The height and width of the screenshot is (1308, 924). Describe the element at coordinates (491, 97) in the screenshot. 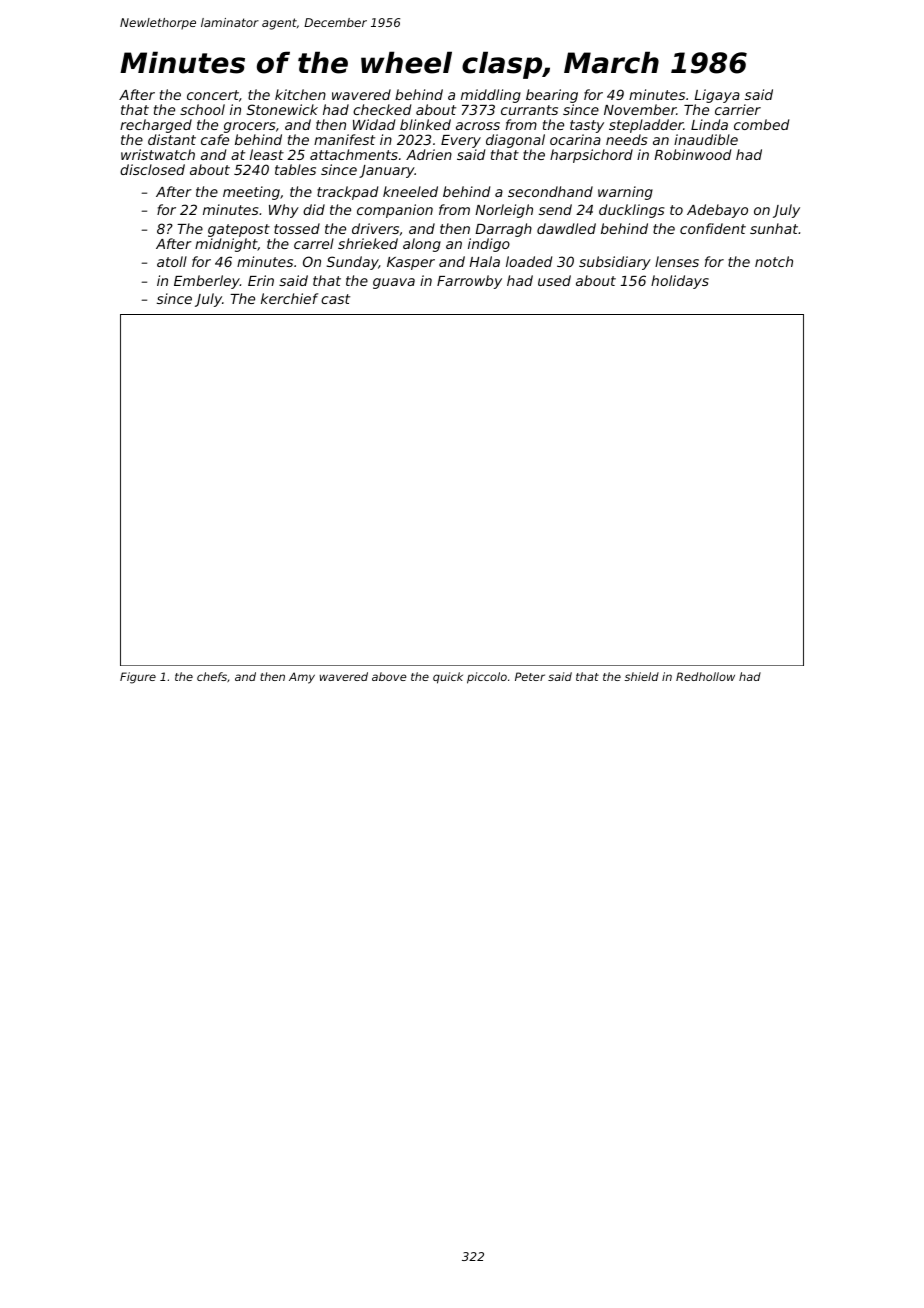

I see `middling` at that location.
